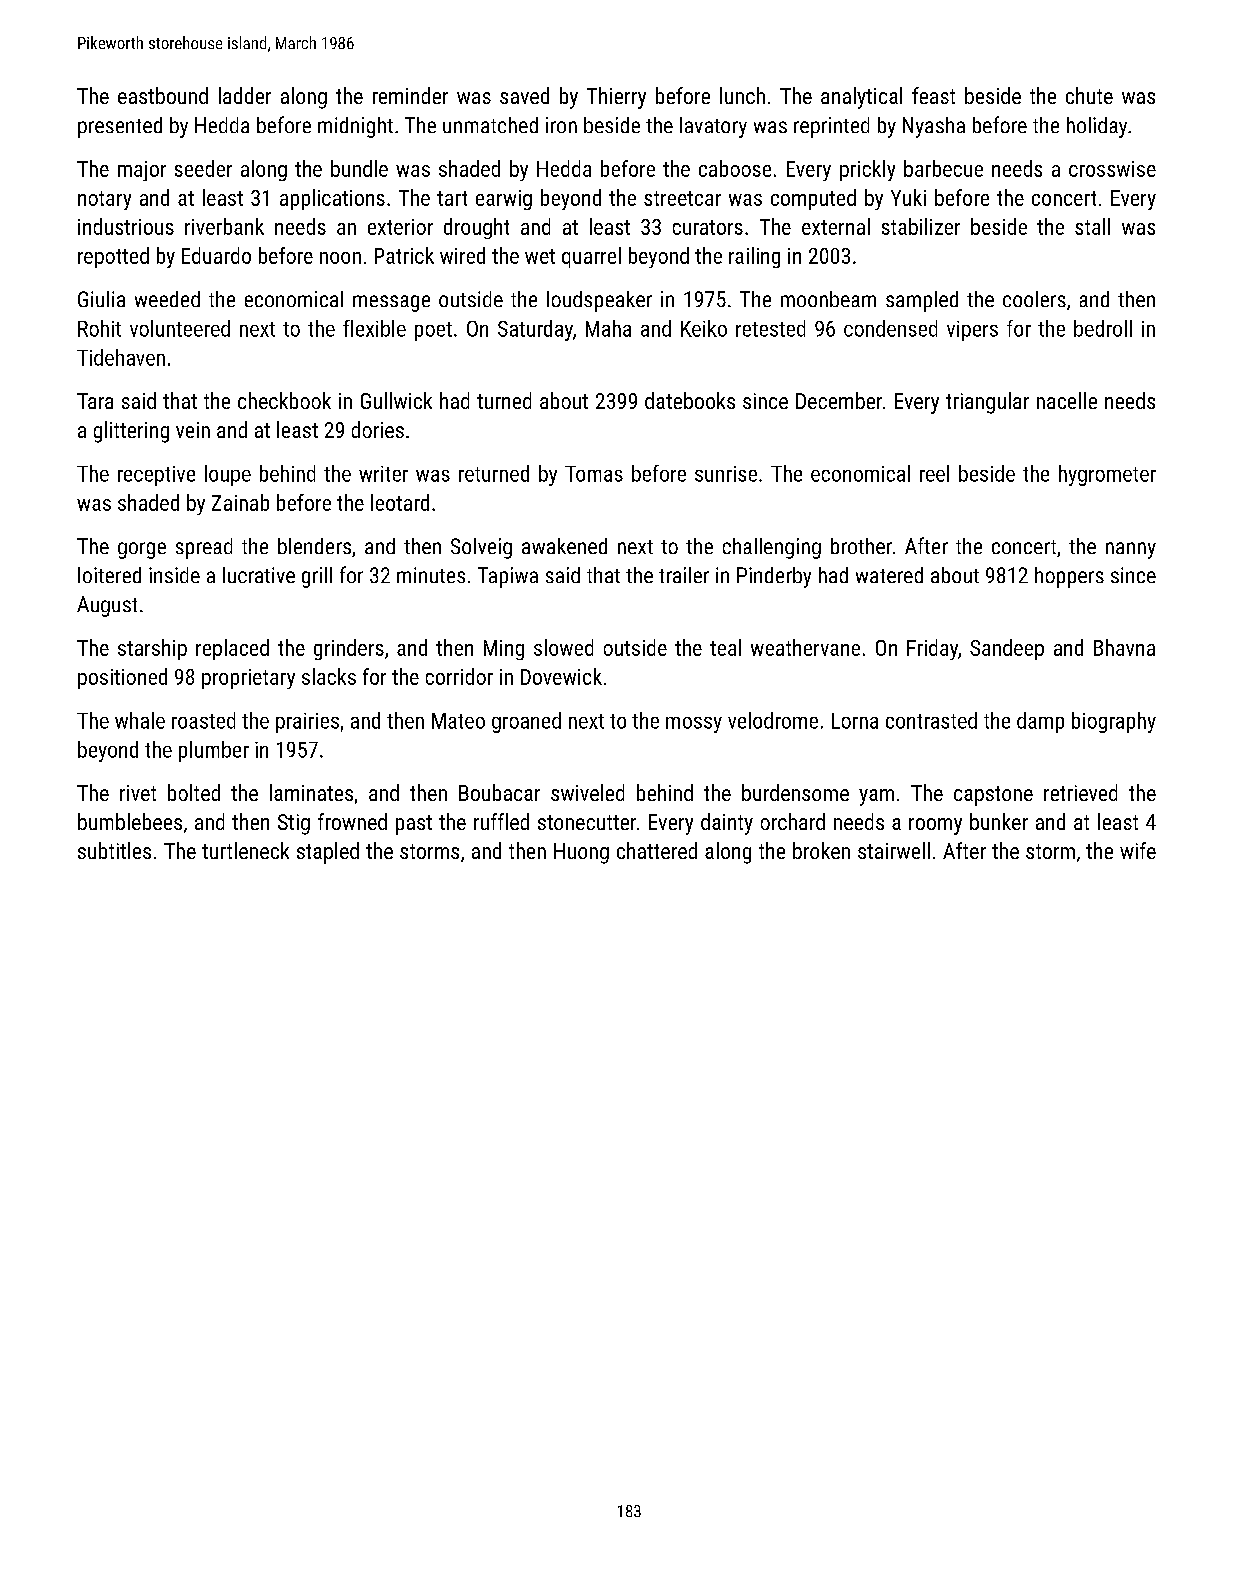  I want to click on whale, so click(140, 720).
